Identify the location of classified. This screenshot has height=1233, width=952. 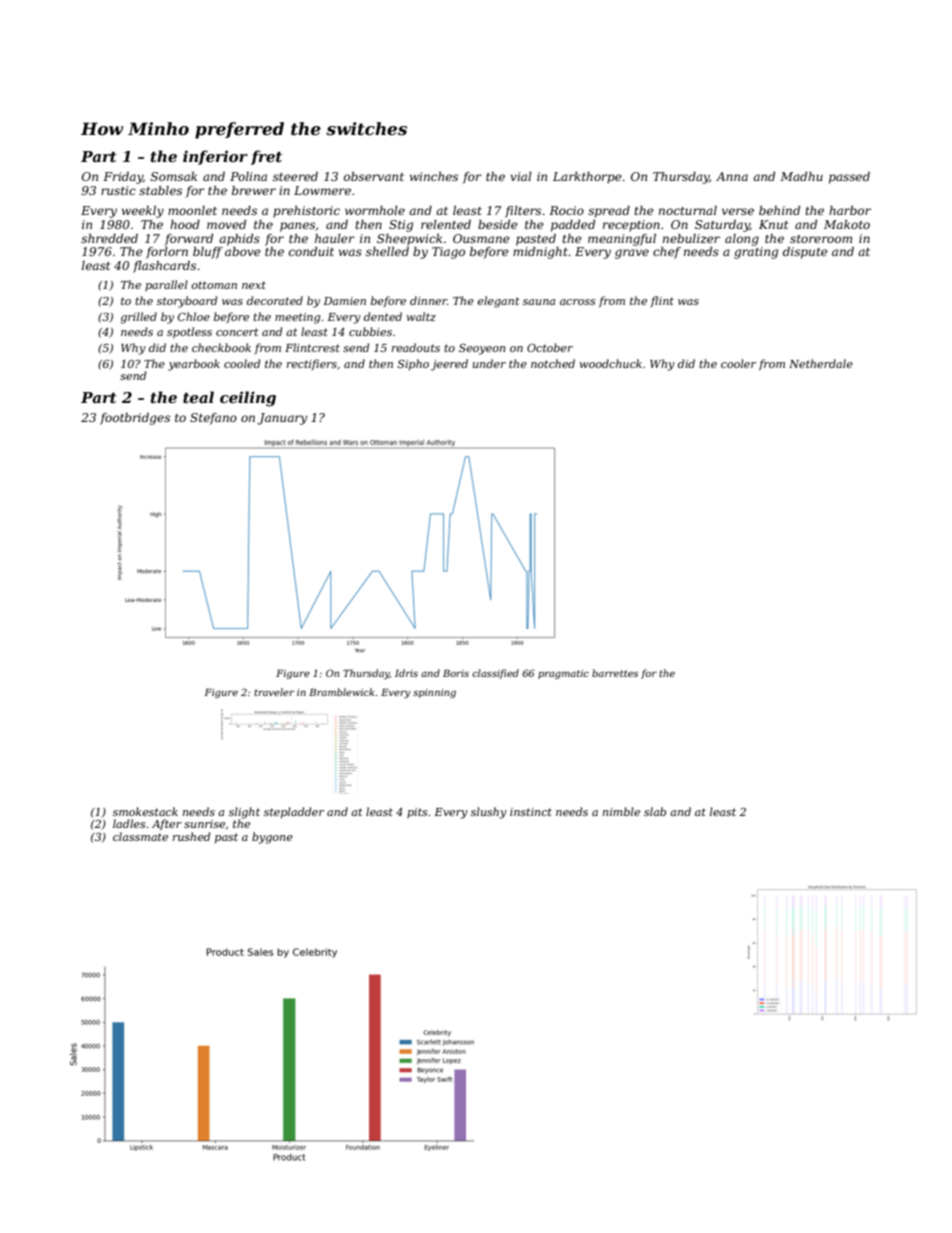
(495, 674).
